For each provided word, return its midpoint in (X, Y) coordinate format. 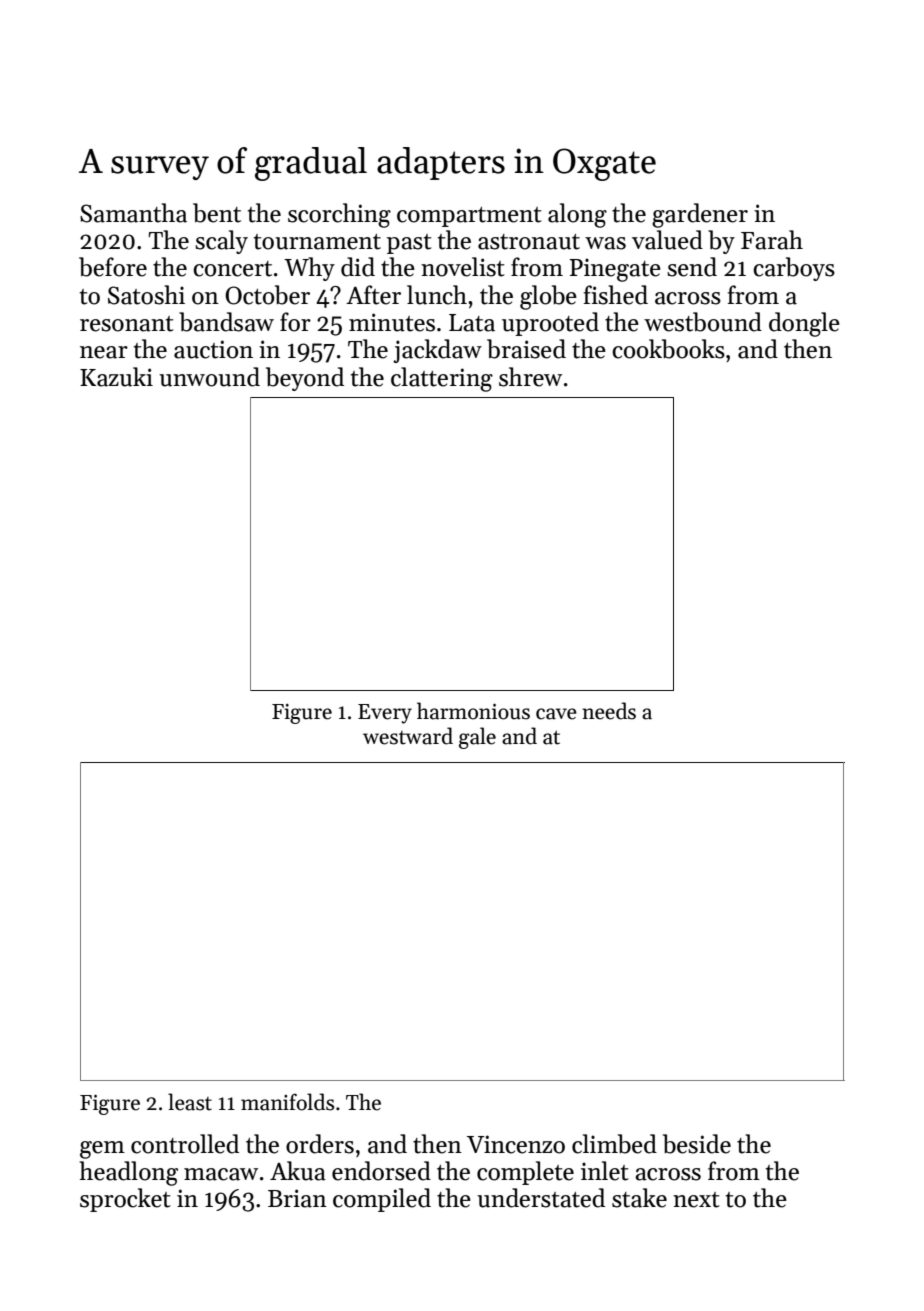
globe (548, 297)
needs (609, 711)
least (190, 1102)
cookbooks (668, 349)
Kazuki (116, 377)
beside (697, 1144)
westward (408, 736)
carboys (794, 269)
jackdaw (437, 351)
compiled (382, 1200)
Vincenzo (516, 1144)
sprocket (125, 1200)
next (696, 1200)
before (113, 267)
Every (385, 714)
